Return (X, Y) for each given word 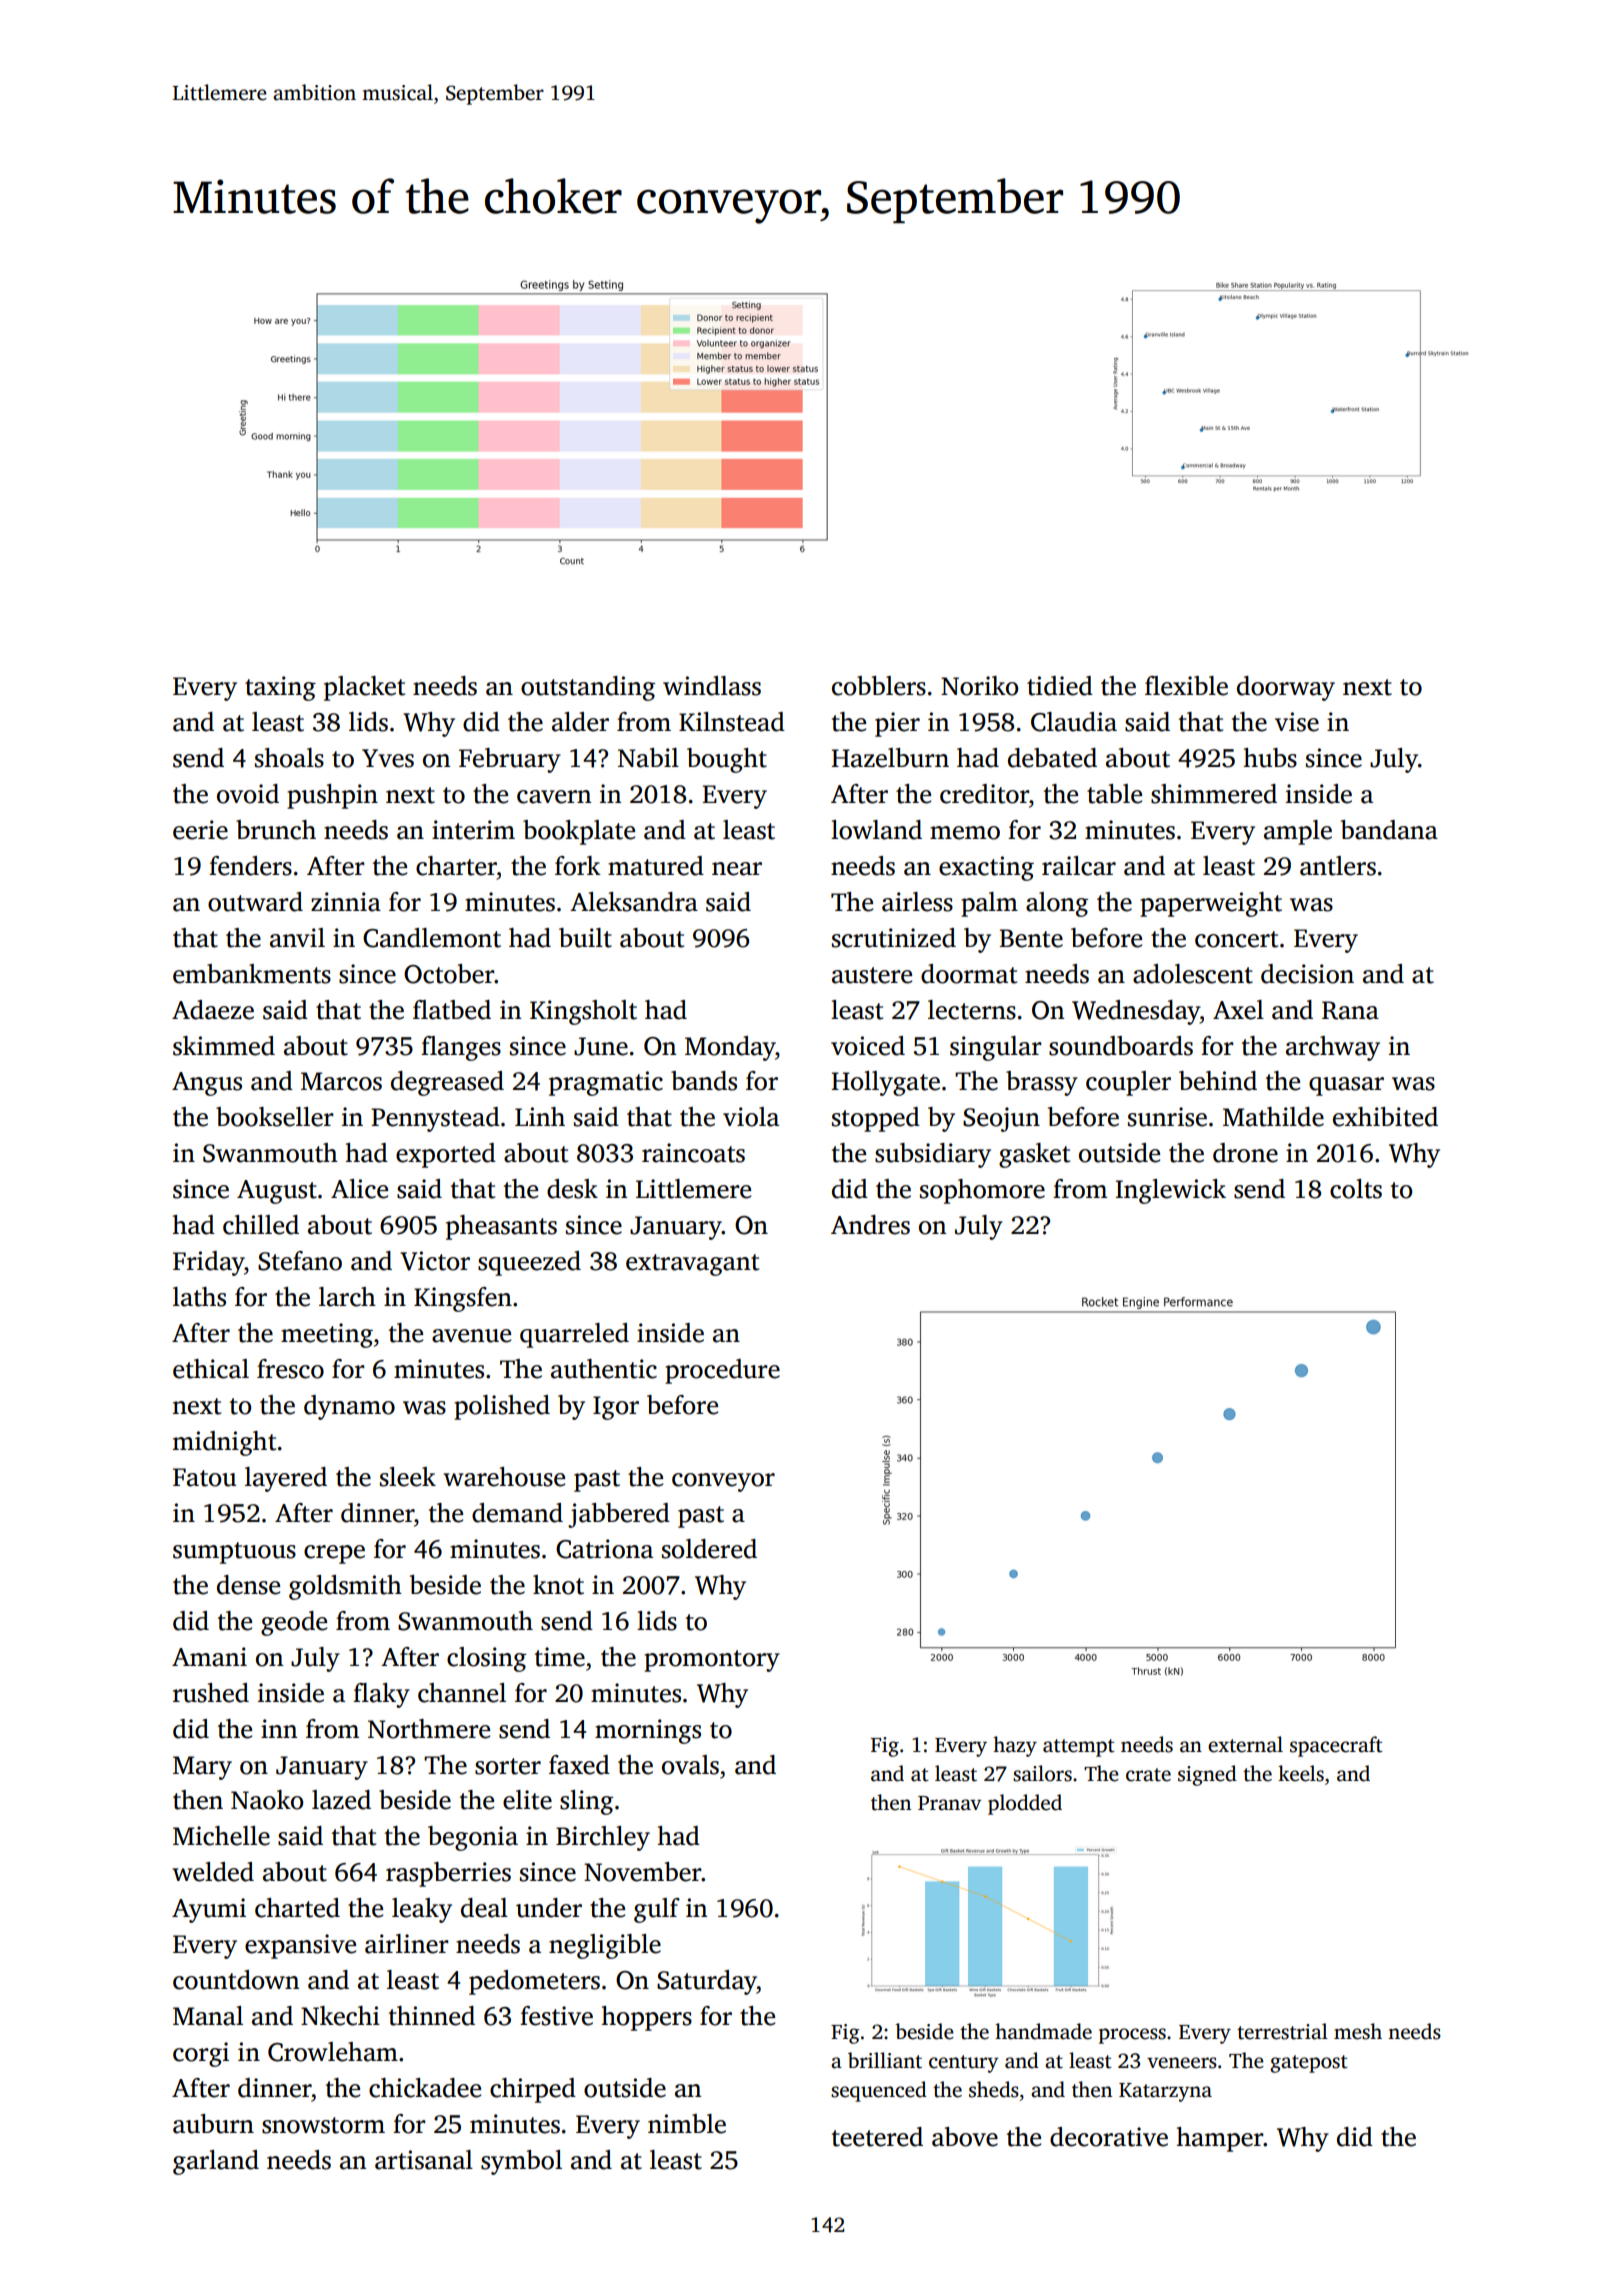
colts (1356, 1189)
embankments (252, 974)
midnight (224, 1443)
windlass (712, 686)
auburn (213, 2124)
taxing (280, 688)
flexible (1186, 686)
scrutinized (894, 938)
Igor (616, 1408)
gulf (657, 1910)
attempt (1079, 1748)
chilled (261, 1225)
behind (1218, 1081)
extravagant (692, 1265)
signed (1207, 1775)
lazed (341, 1800)
